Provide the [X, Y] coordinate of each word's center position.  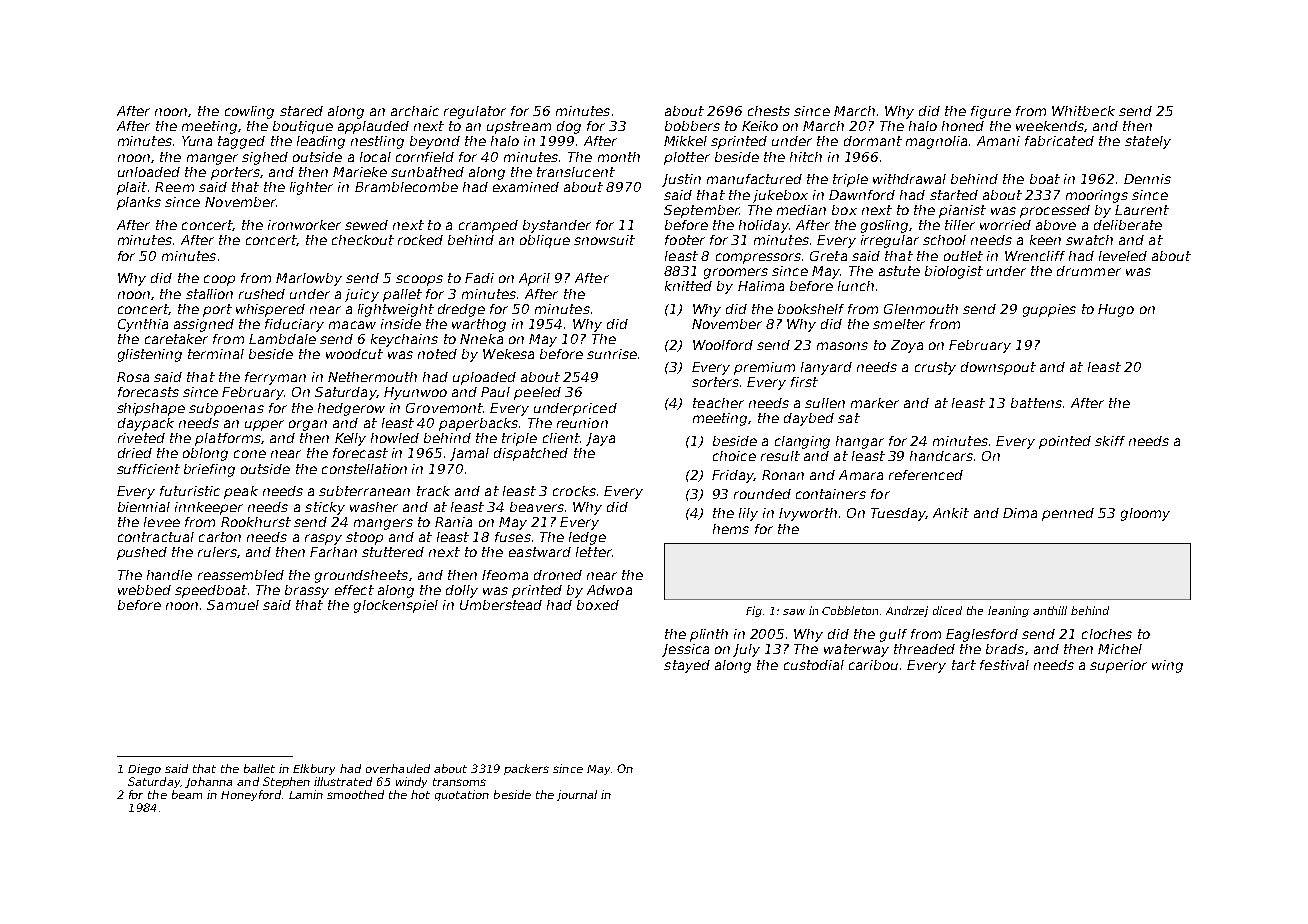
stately [1148, 142]
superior [1118, 666]
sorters [715, 382]
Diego [144, 769]
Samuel [233, 605]
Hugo [1116, 310]
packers [526, 769]
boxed [598, 605]
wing [1167, 666]
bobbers [692, 126]
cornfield [425, 157]
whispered [270, 310]
